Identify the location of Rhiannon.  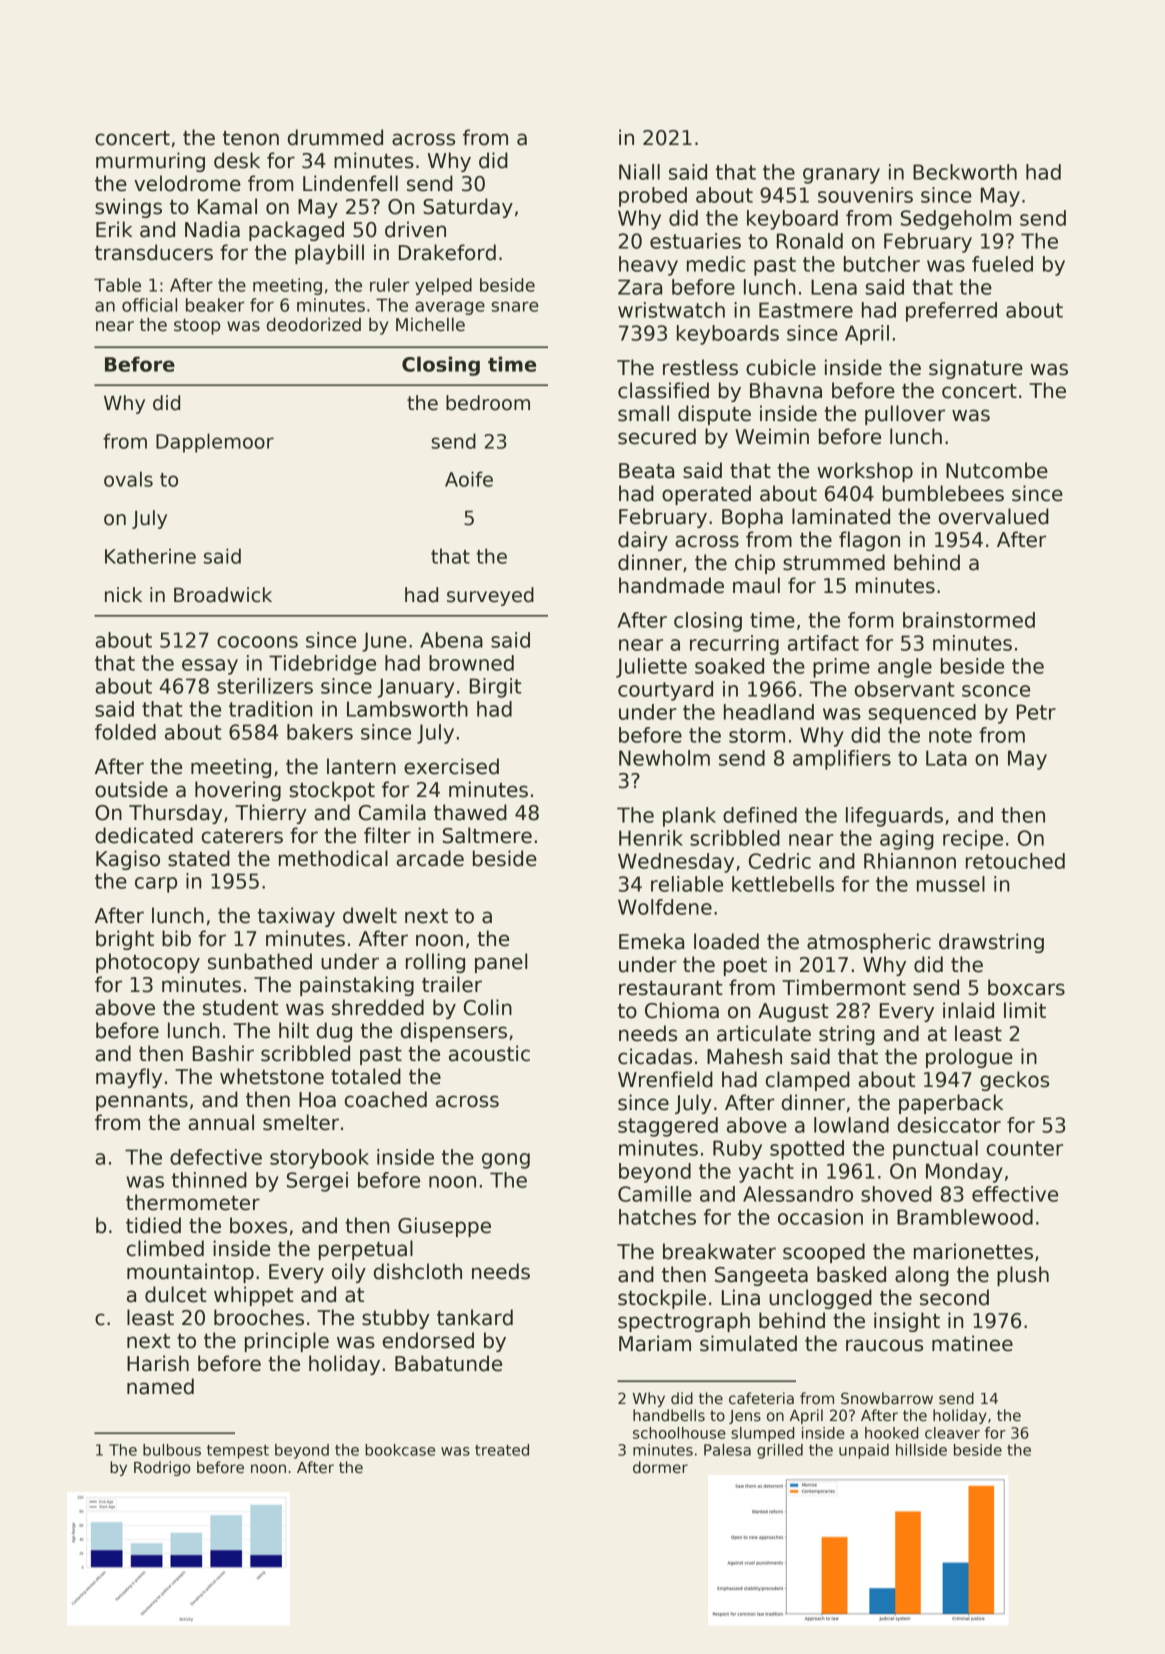
(910, 861).
